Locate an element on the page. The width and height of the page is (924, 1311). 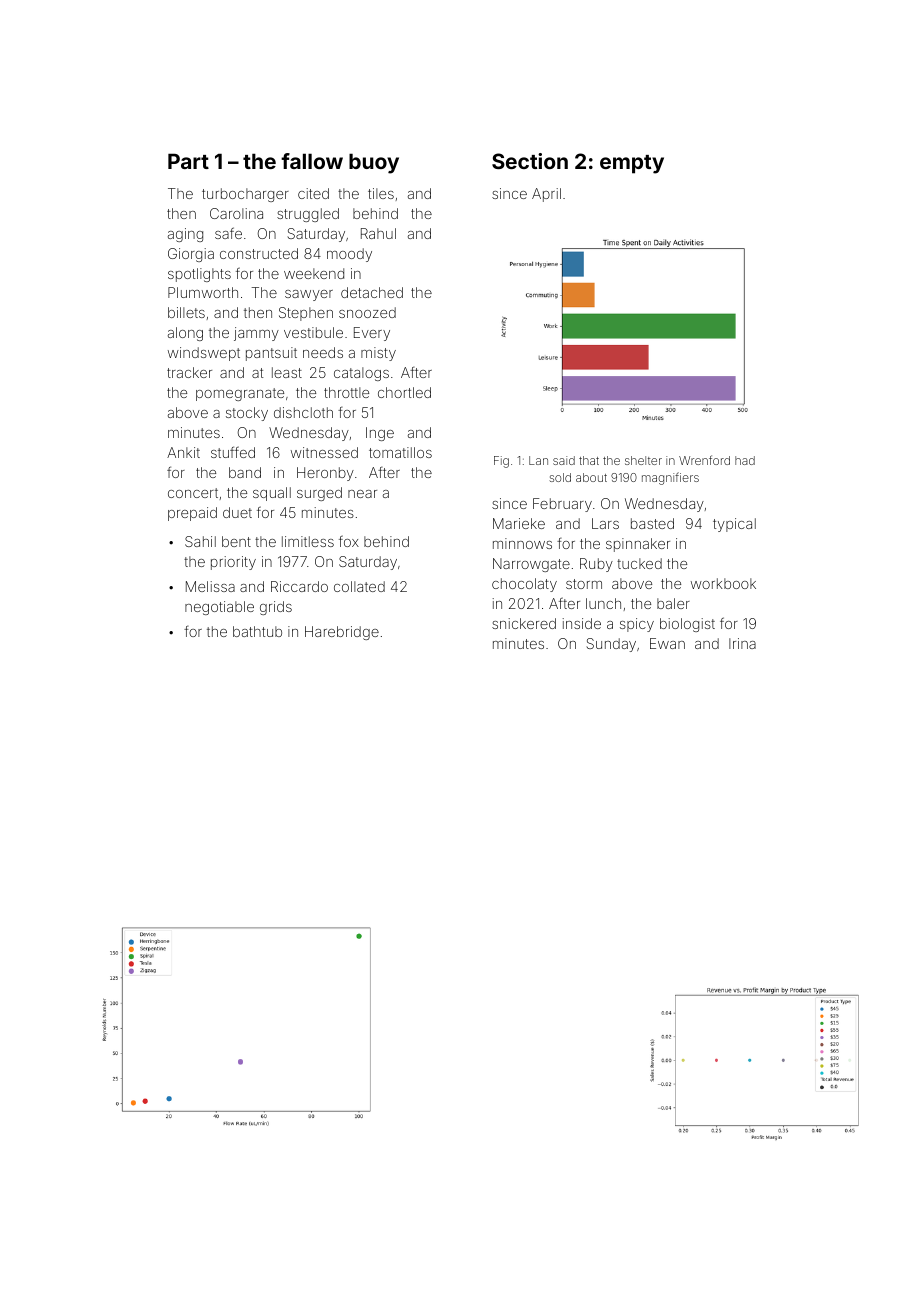
bathtub is located at coordinates (257, 631).
